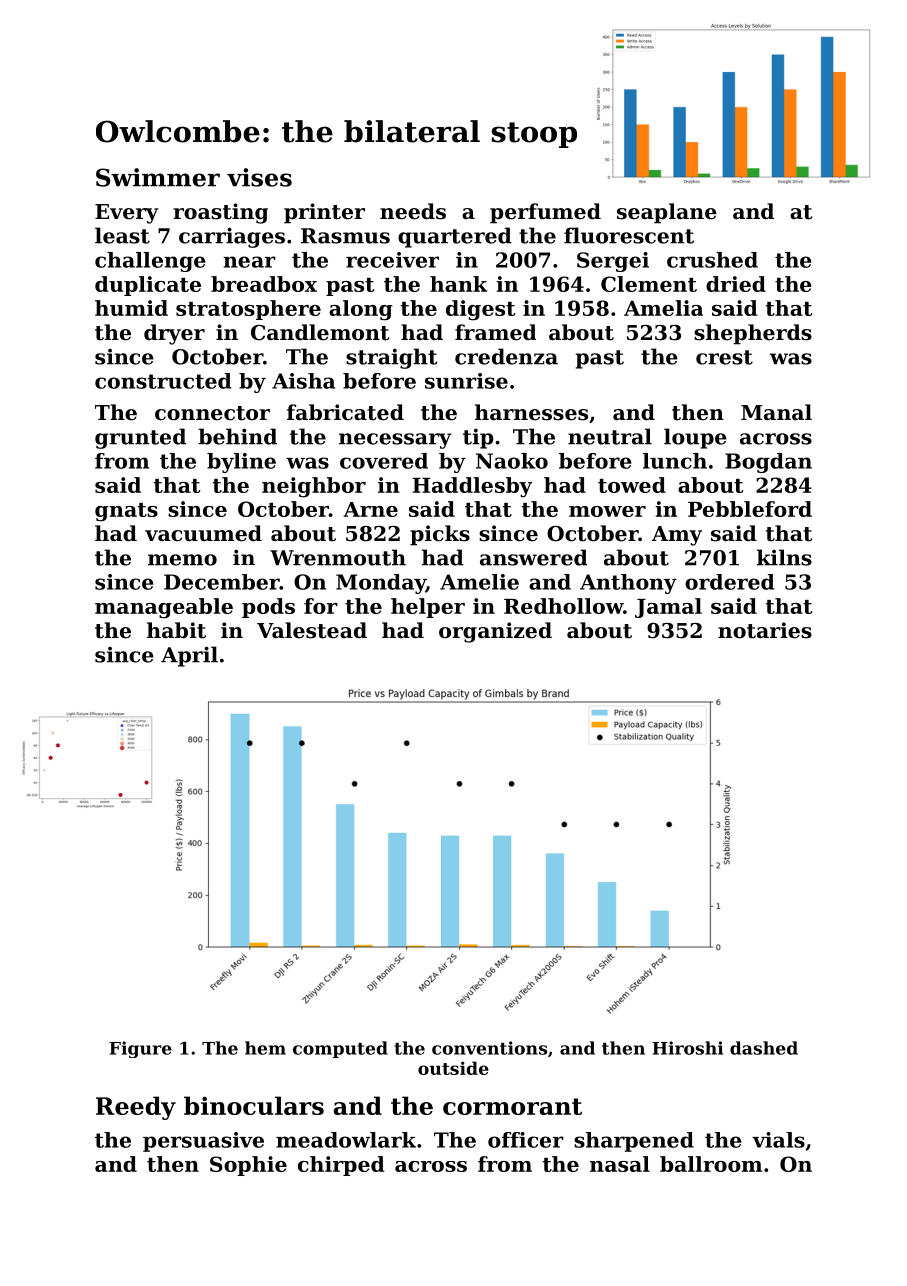  What do you see at coordinates (163, 381) in the page?
I see `constructed` at bounding box center [163, 381].
